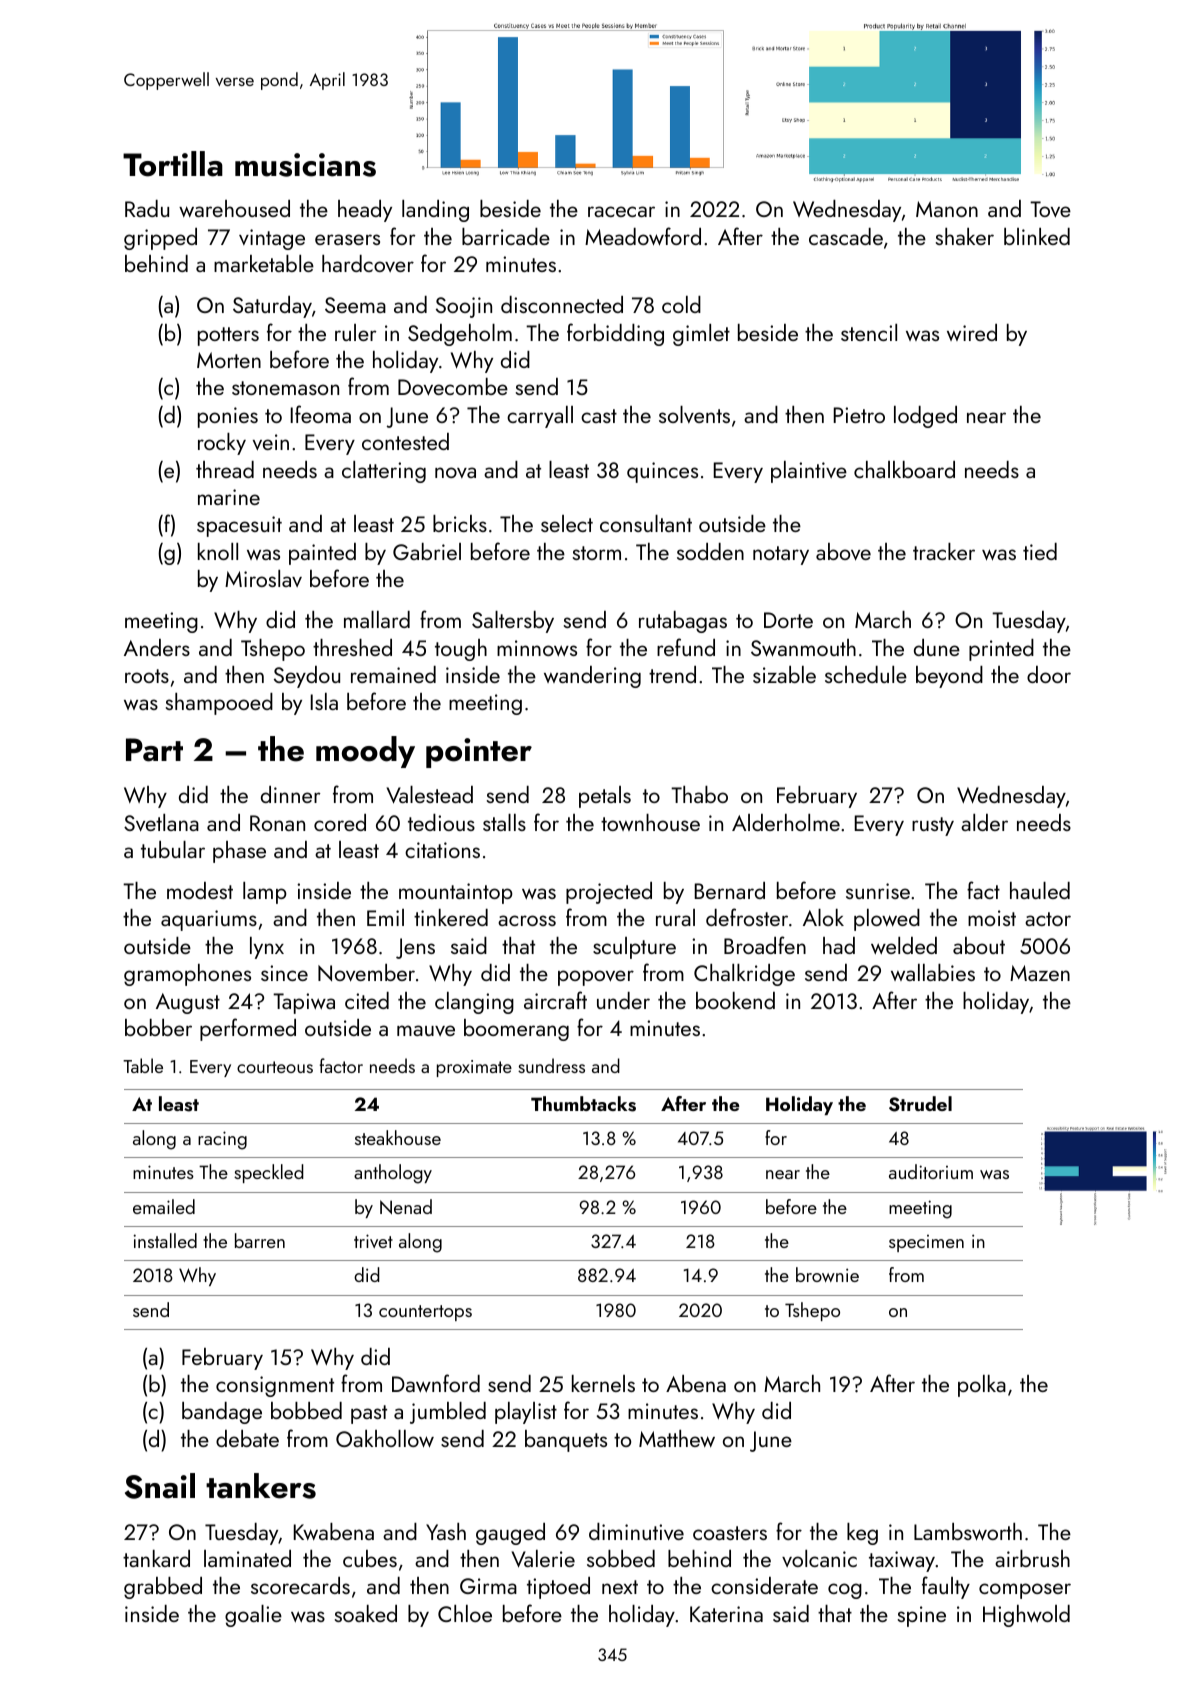  Describe the element at coordinates (366, 1613) in the image. I see `soaked` at that location.
